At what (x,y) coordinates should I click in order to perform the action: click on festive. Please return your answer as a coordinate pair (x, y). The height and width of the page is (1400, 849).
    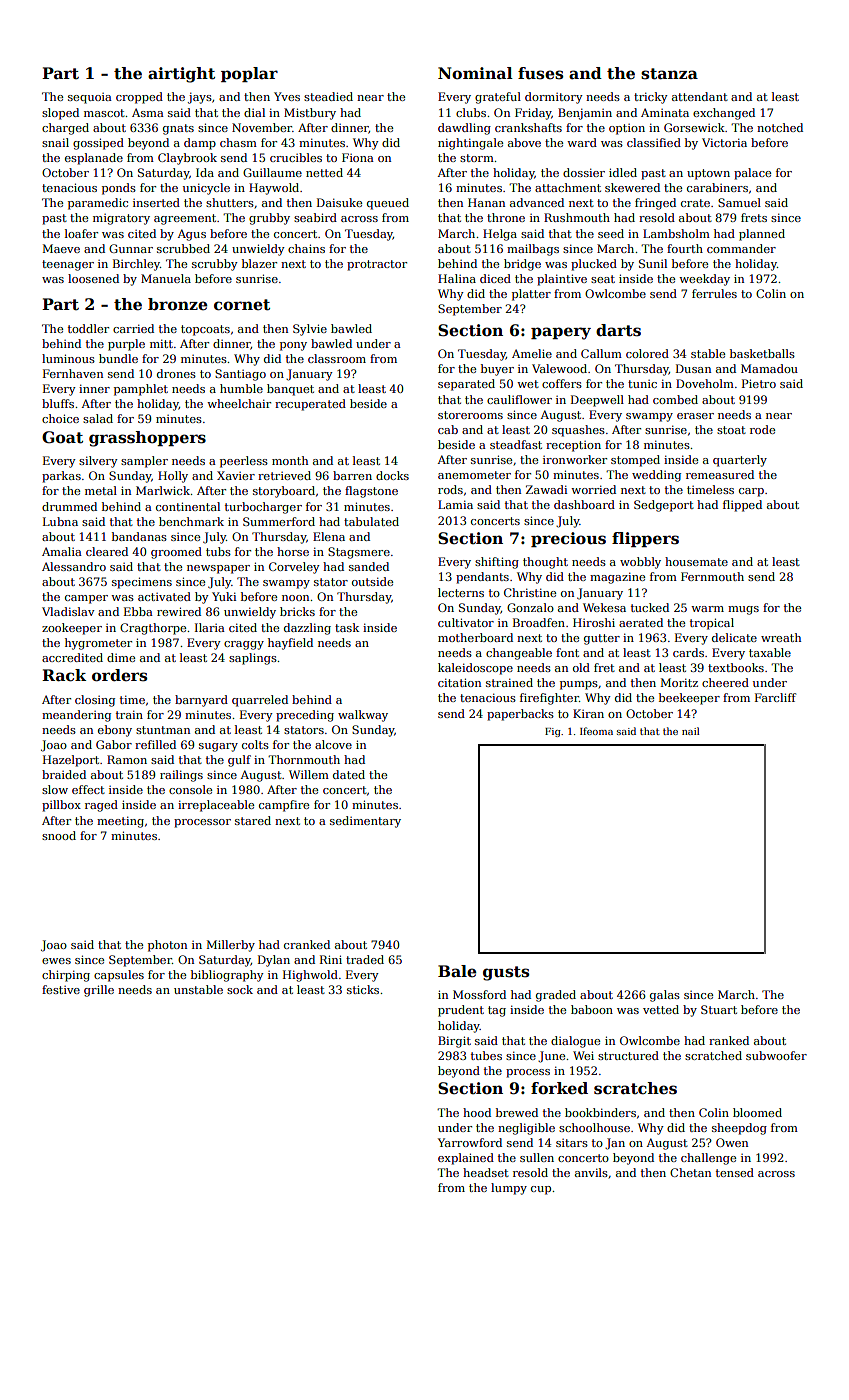
    Looking at the image, I should click on (61, 989).
